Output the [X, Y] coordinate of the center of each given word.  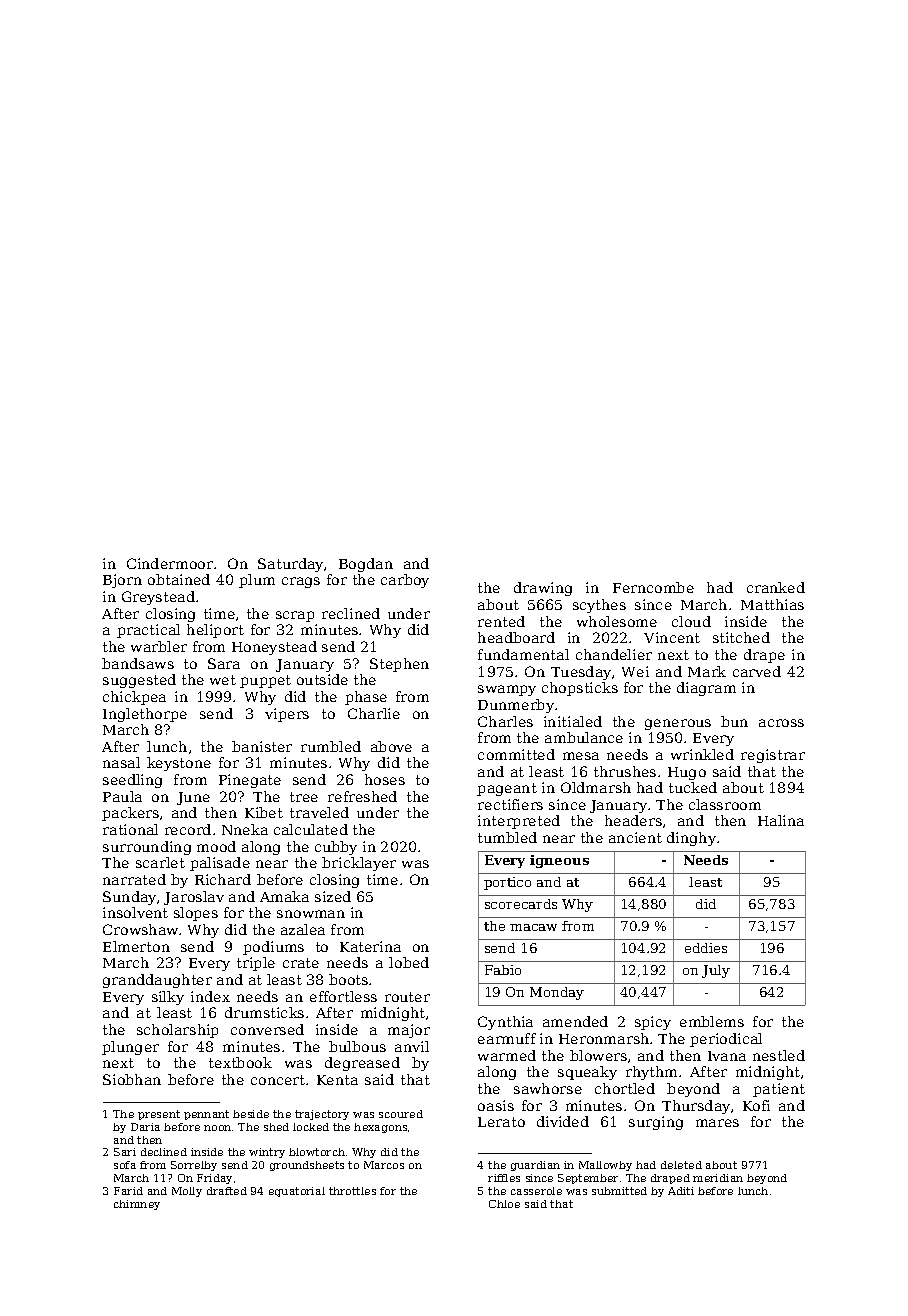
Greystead [158, 598]
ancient [635, 837]
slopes [196, 914]
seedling [132, 781]
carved [757, 671]
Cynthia [505, 1023]
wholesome [617, 621]
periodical [726, 1040]
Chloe [504, 1204]
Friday [214, 1179]
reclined [351, 613]
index [210, 996]
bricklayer [359, 864]
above [391, 746]
